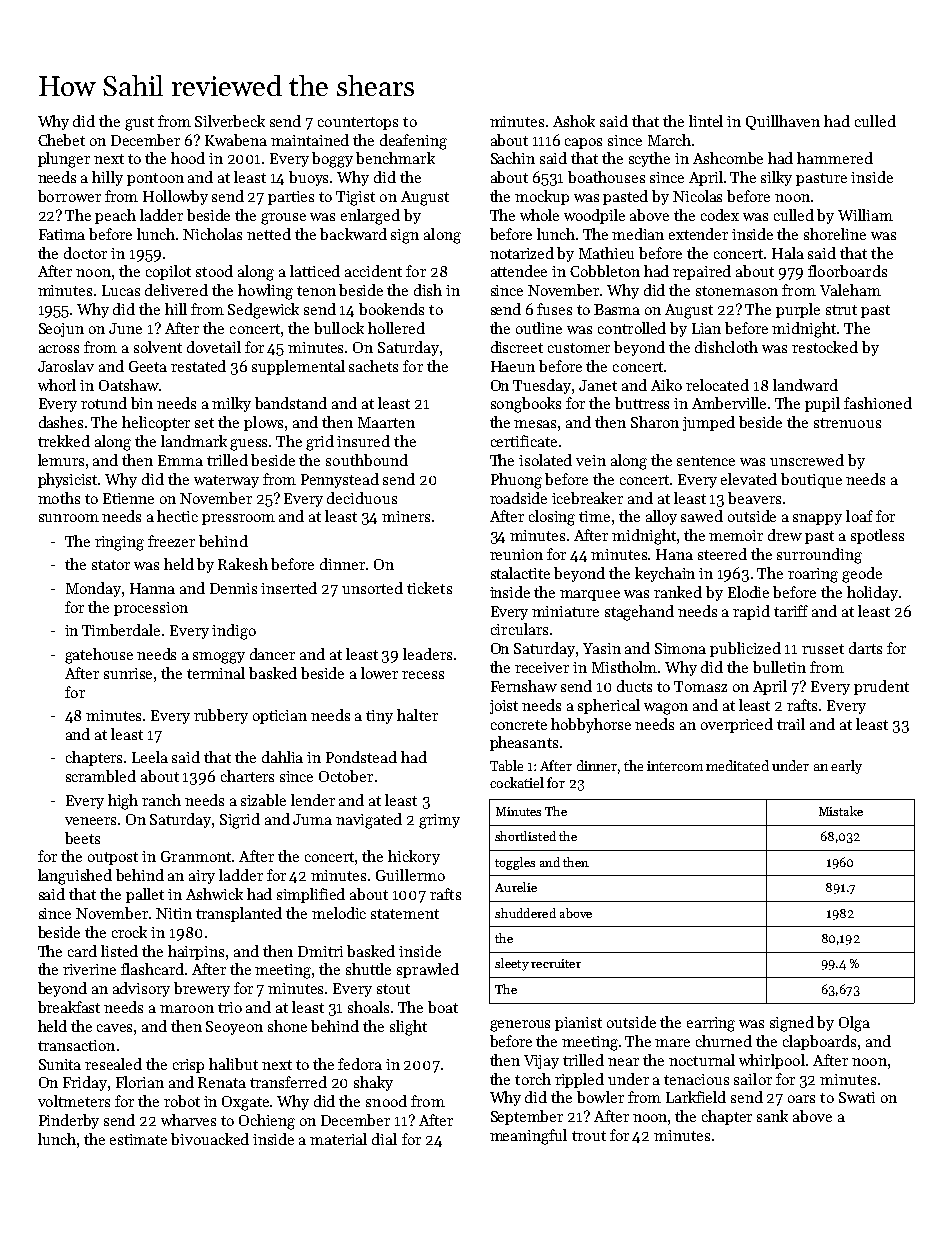 This screenshot has width=952, height=1233. What do you see at coordinates (121, 290) in the screenshot?
I see `Lucas` at bounding box center [121, 290].
